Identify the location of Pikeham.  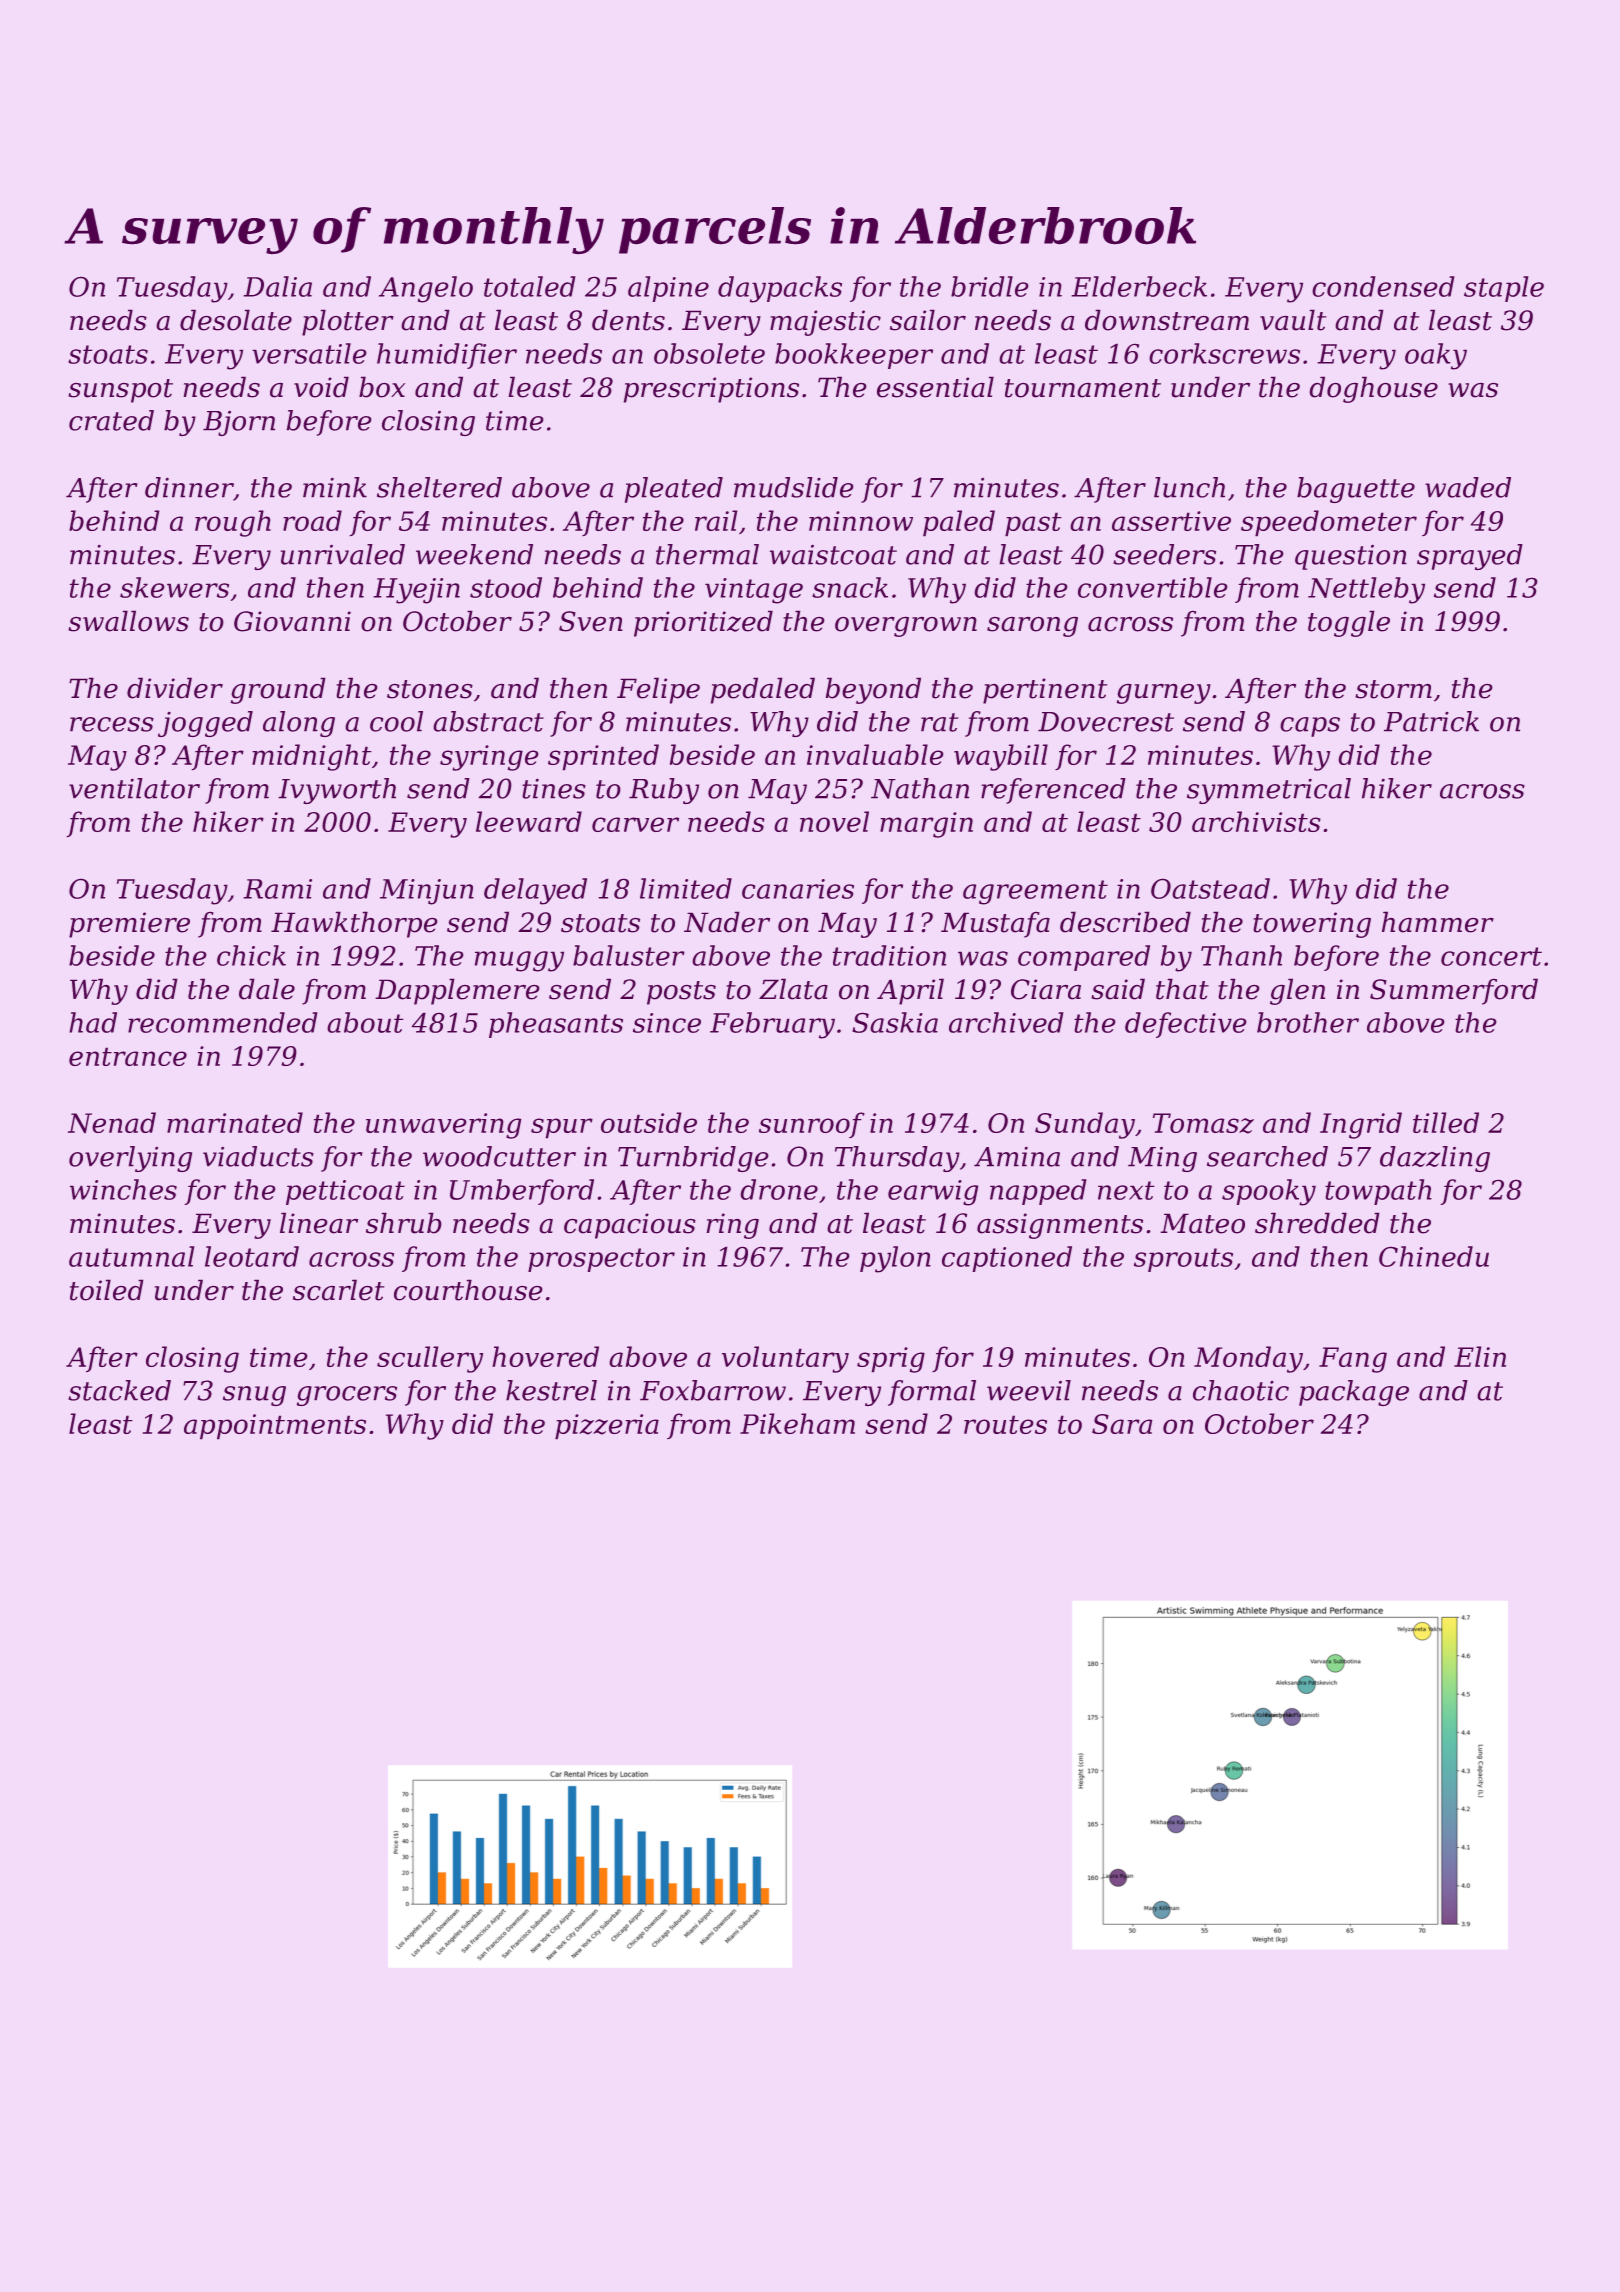
(797, 1423).
